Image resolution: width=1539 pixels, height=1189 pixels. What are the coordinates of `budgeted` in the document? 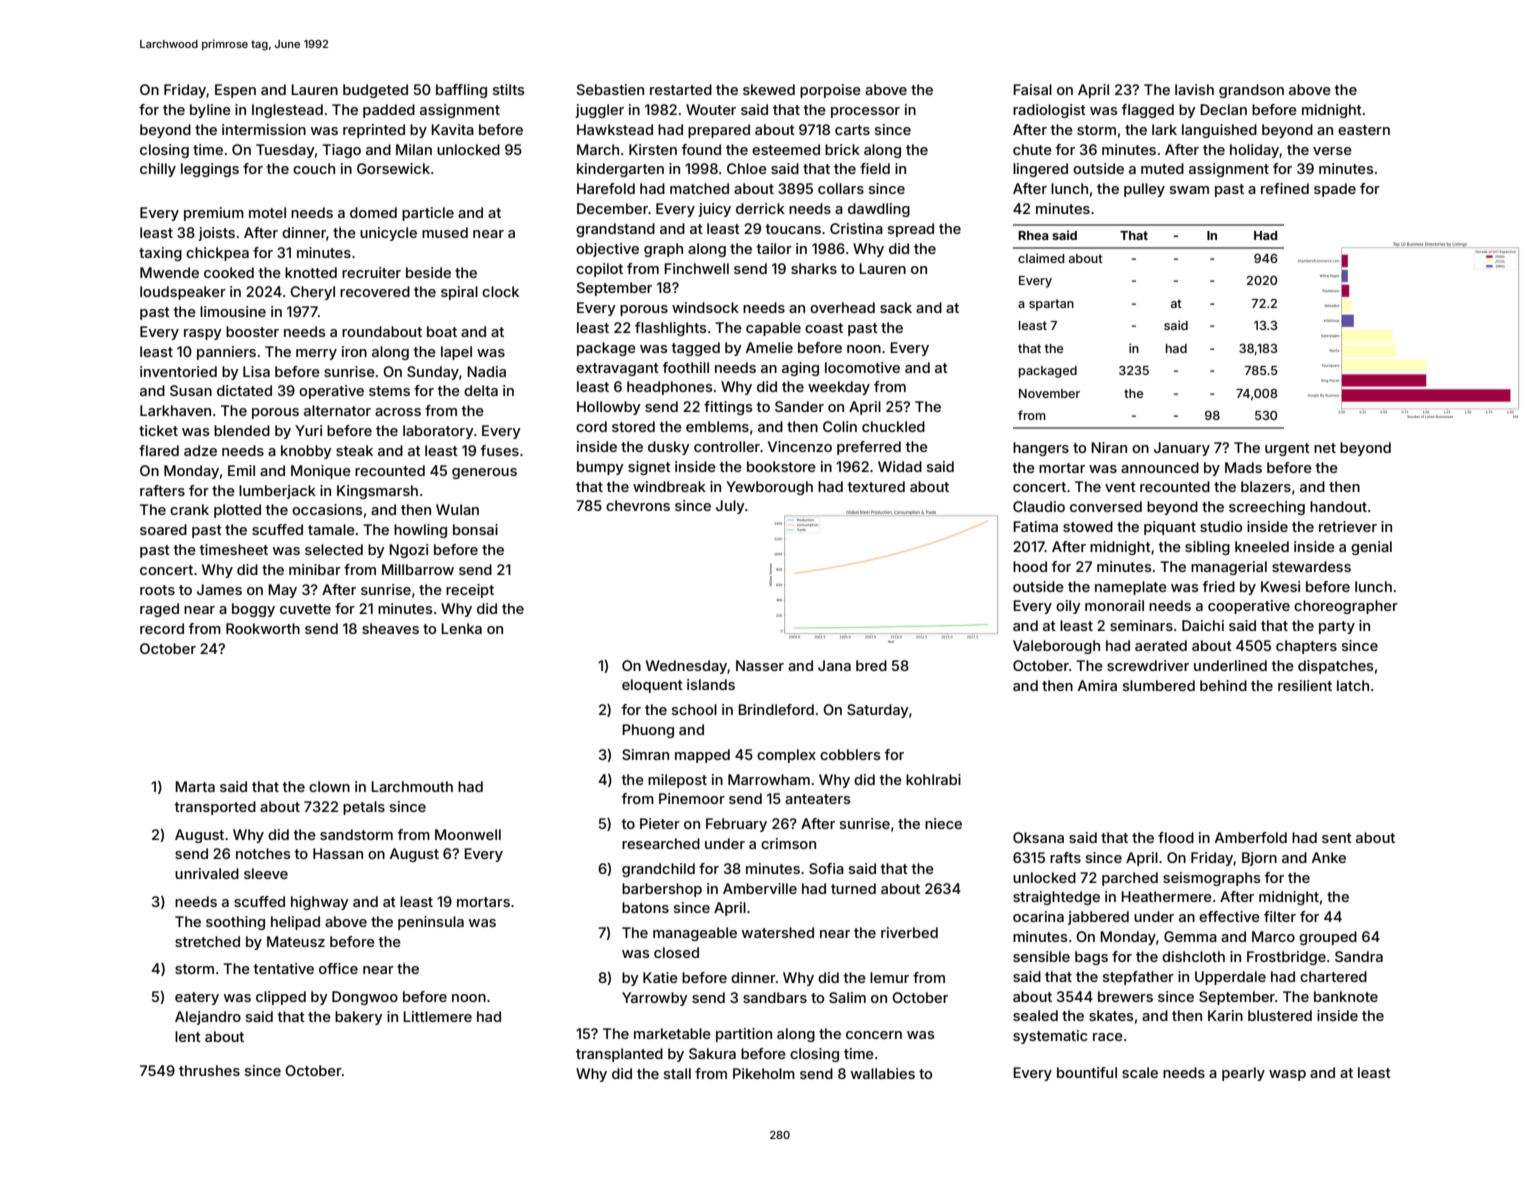 It's located at (375, 91).
